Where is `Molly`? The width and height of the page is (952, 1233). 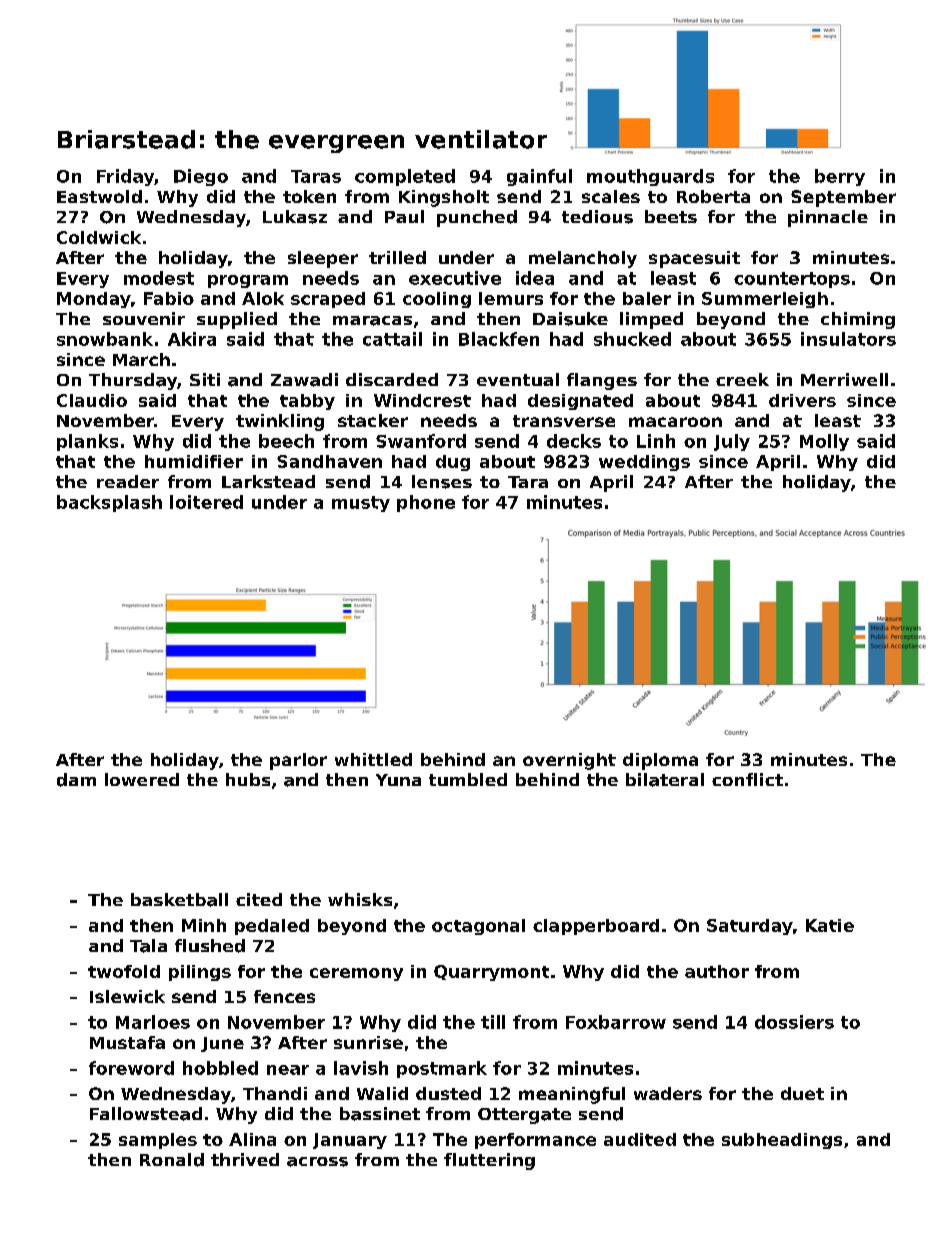
Molly is located at coordinates (824, 442).
